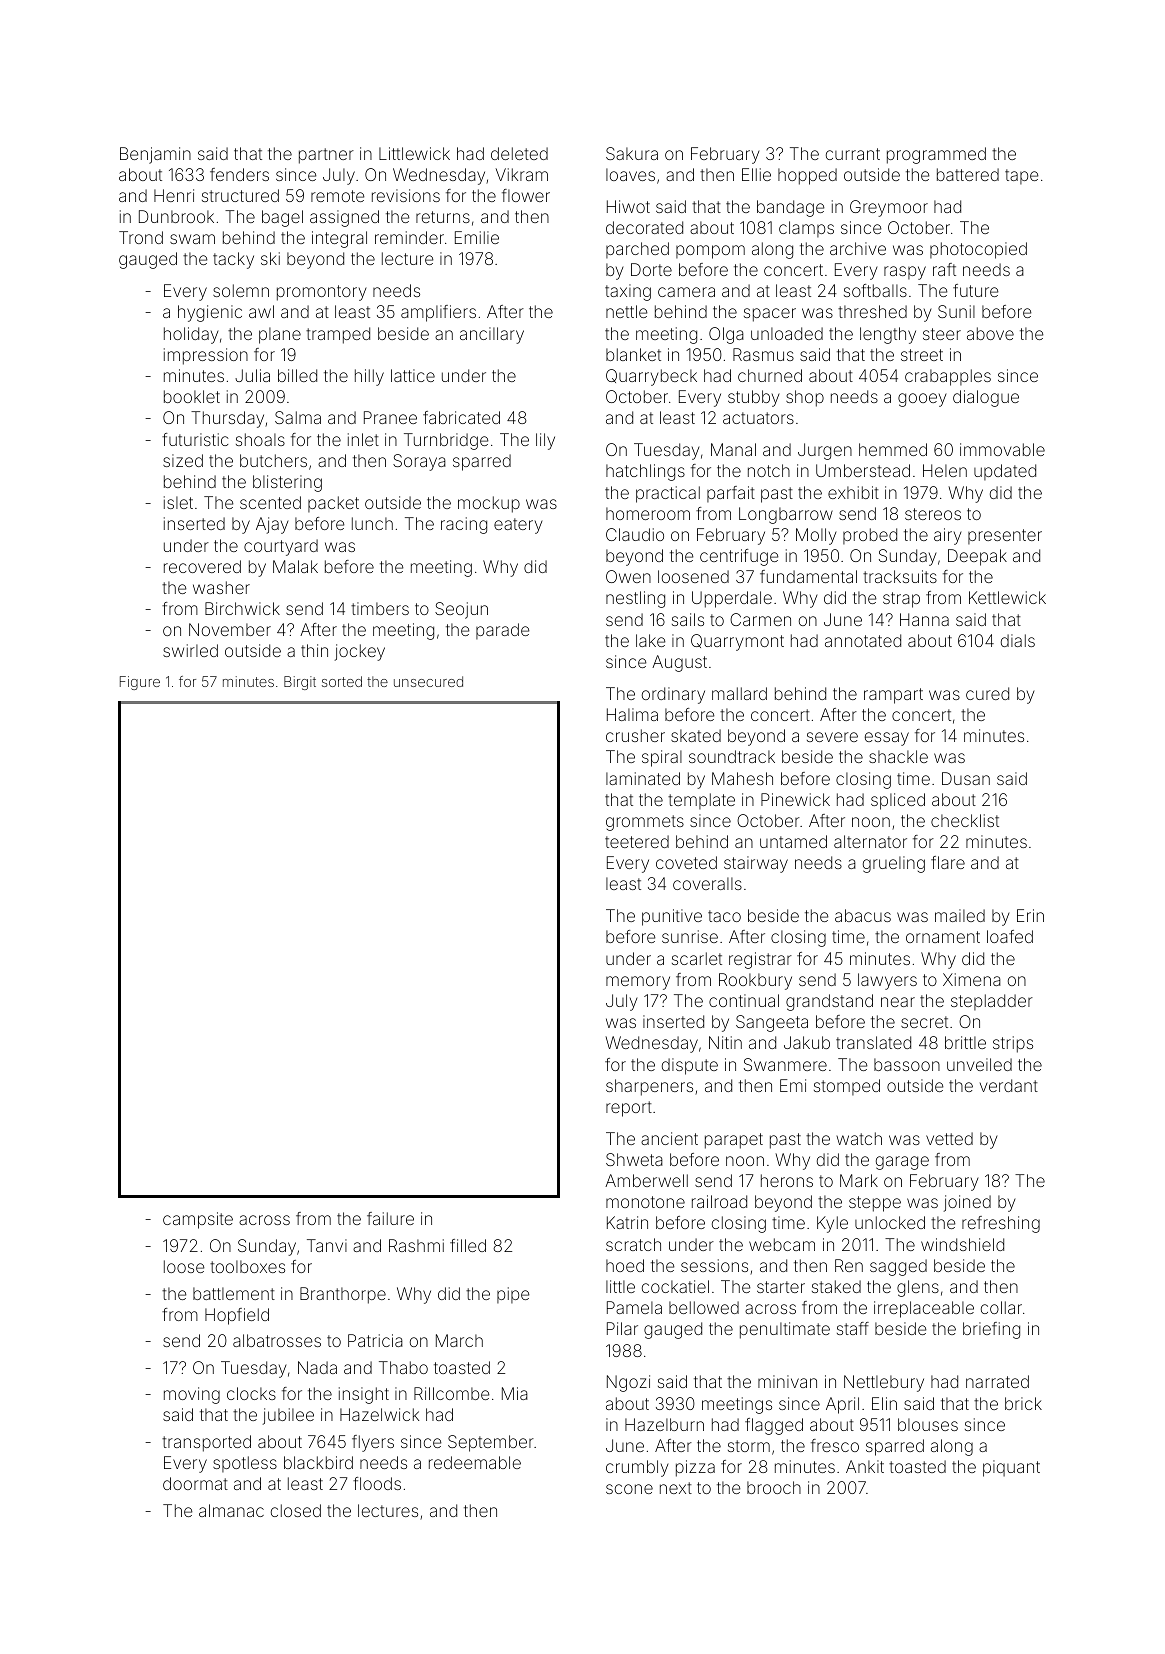 This screenshot has width=1165, height=1654. What do you see at coordinates (375, 1340) in the screenshot?
I see `Patricia` at bounding box center [375, 1340].
